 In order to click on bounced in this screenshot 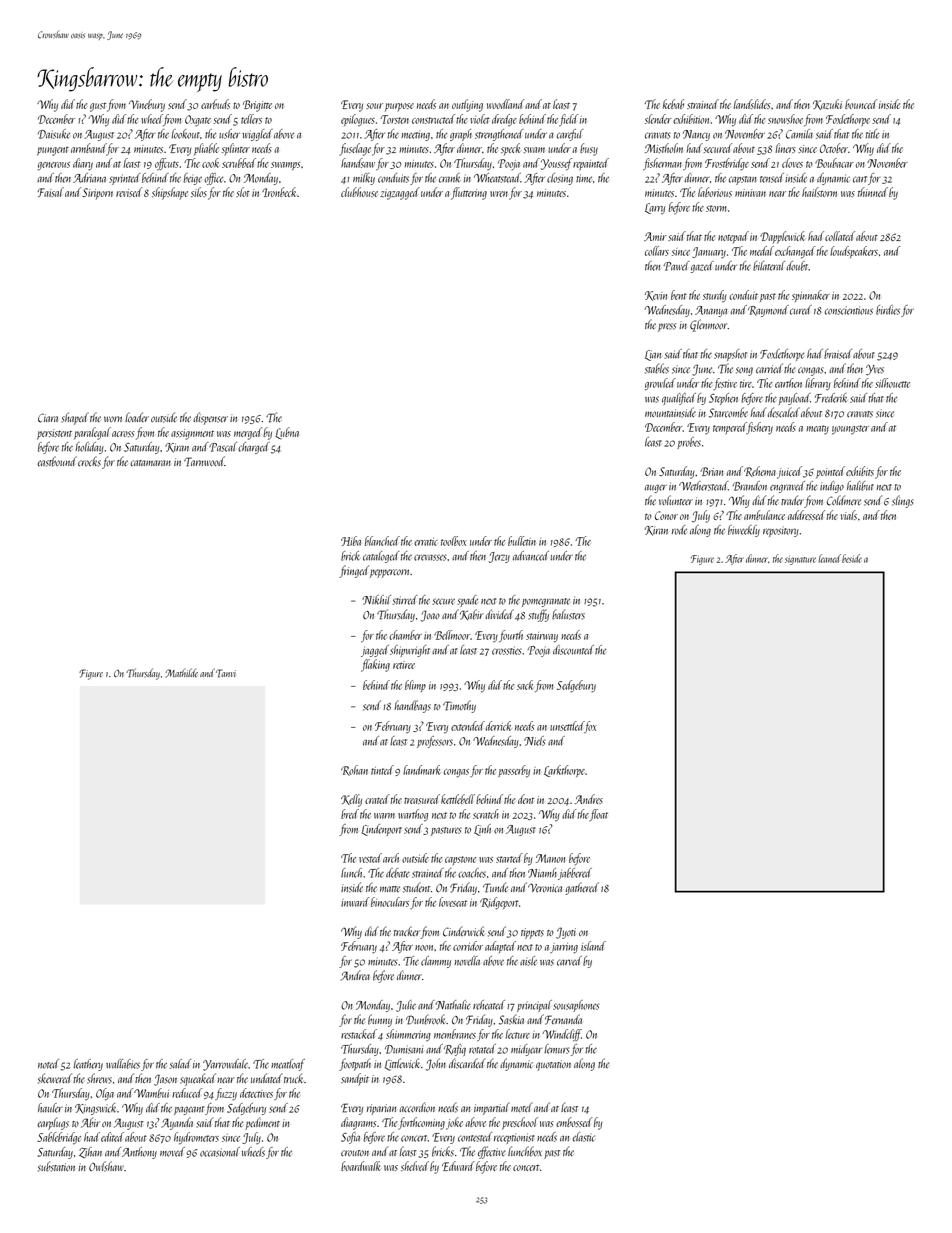, I will do `click(861, 104)`.
